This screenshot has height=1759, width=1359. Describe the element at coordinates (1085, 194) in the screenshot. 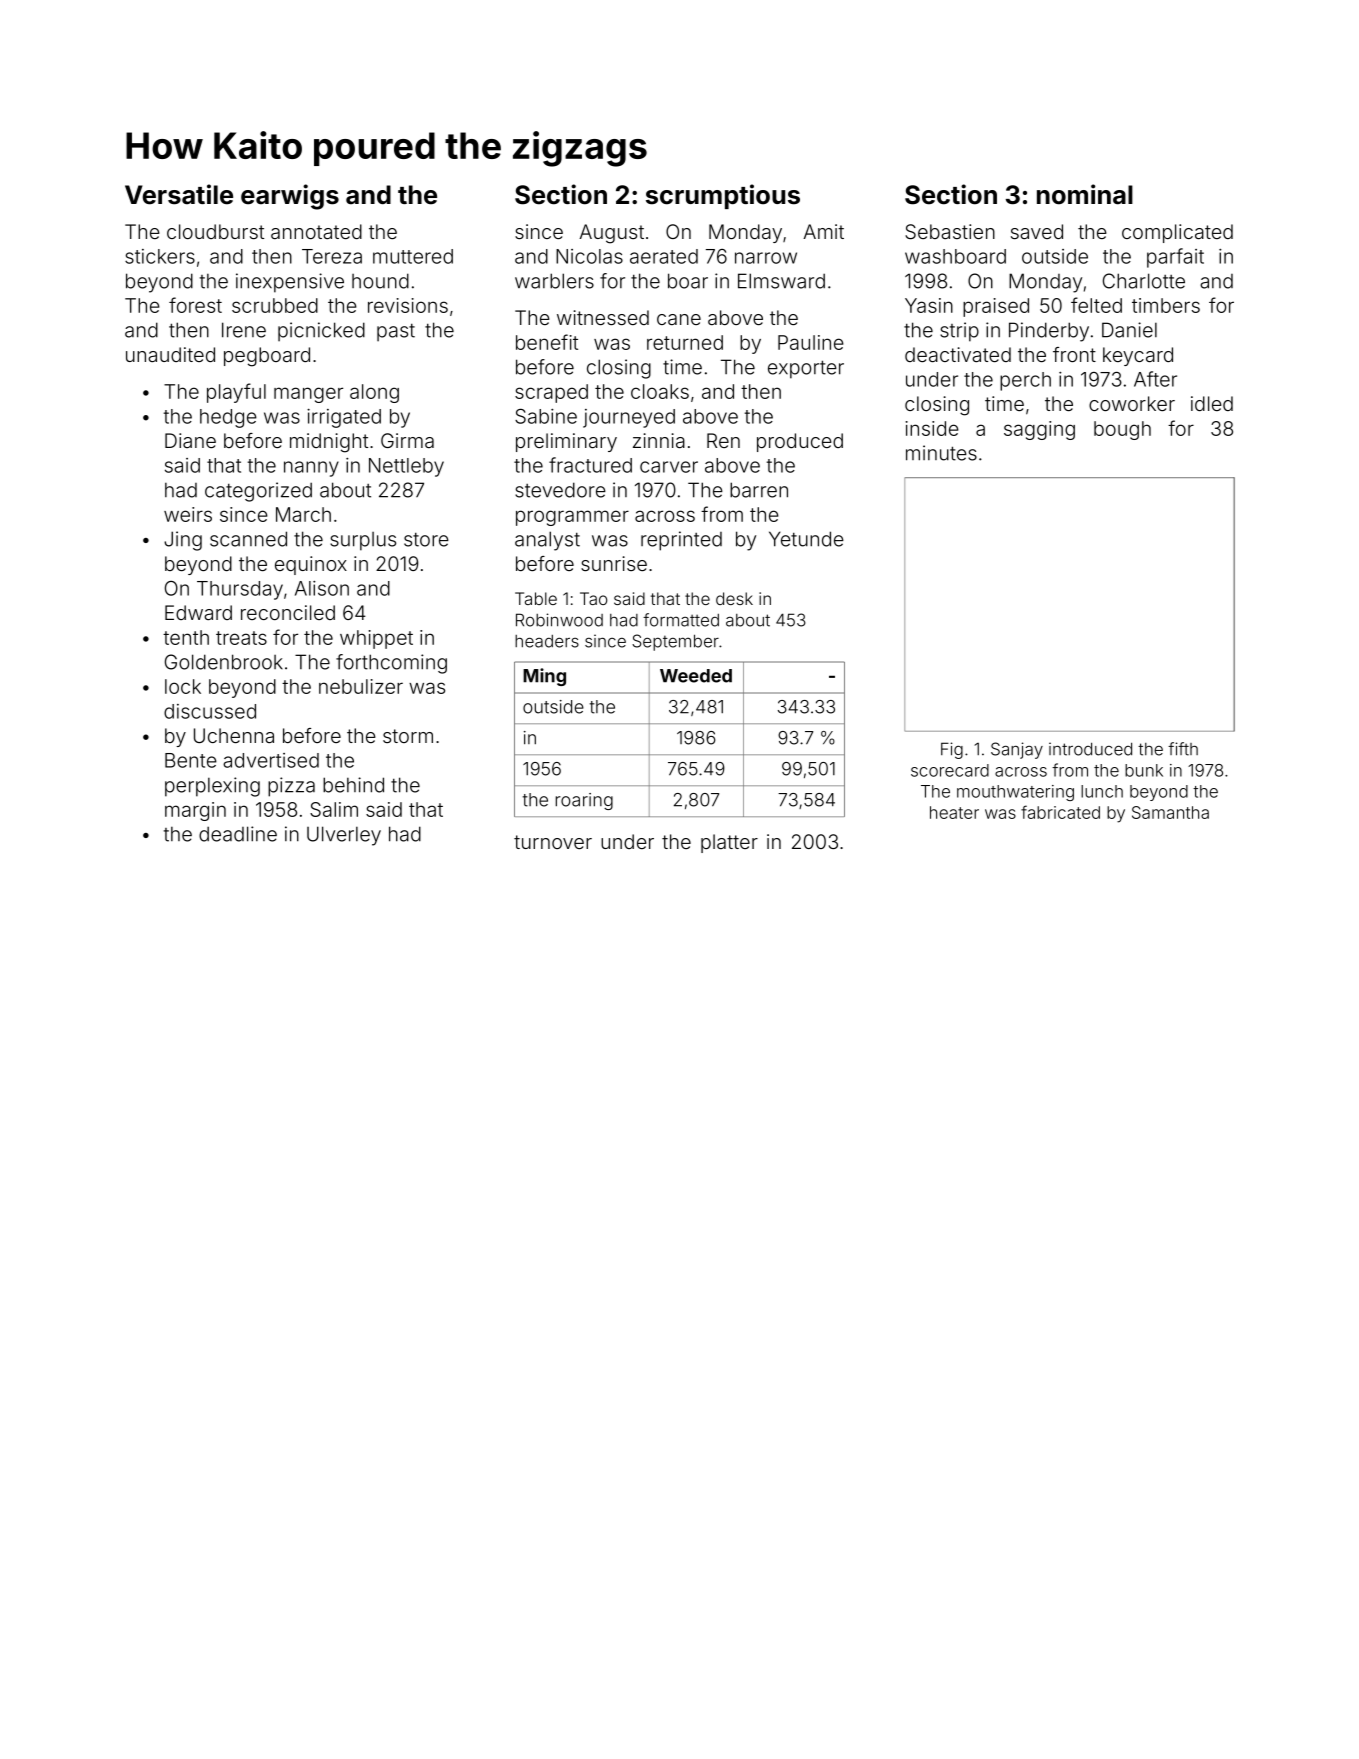

I see `nominal` at that location.
